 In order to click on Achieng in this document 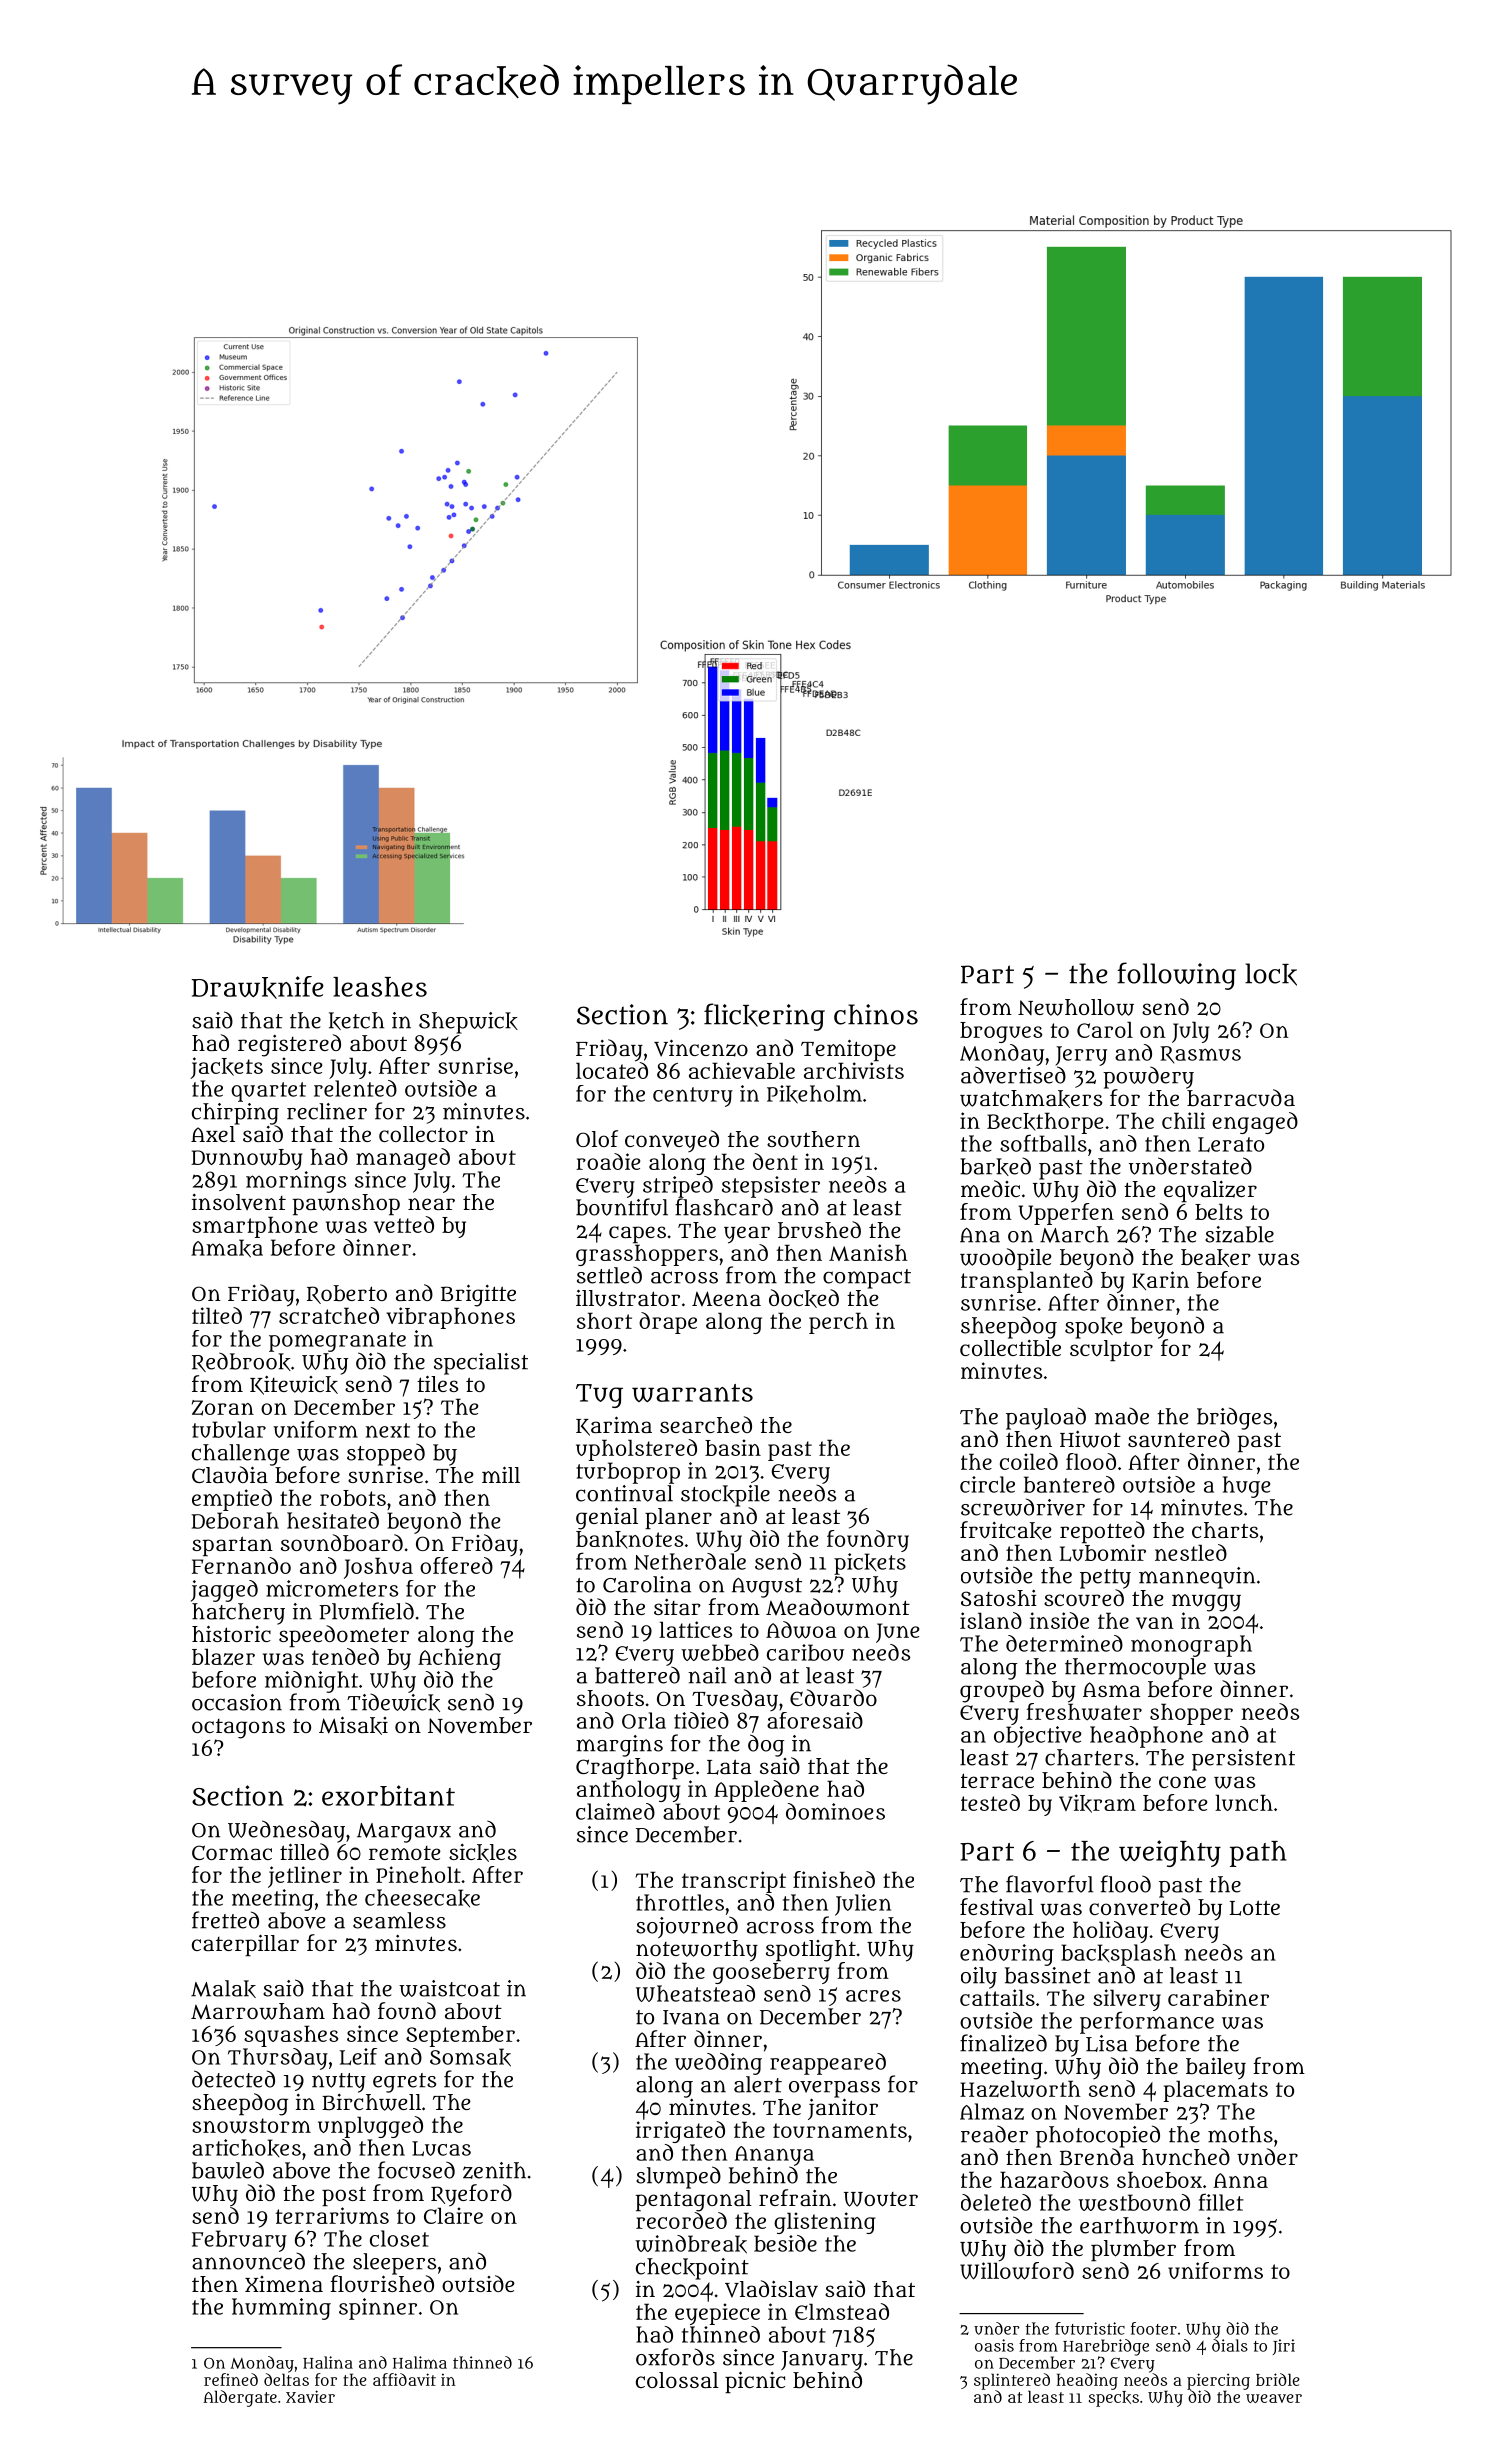, I will do `click(459, 1659)`.
